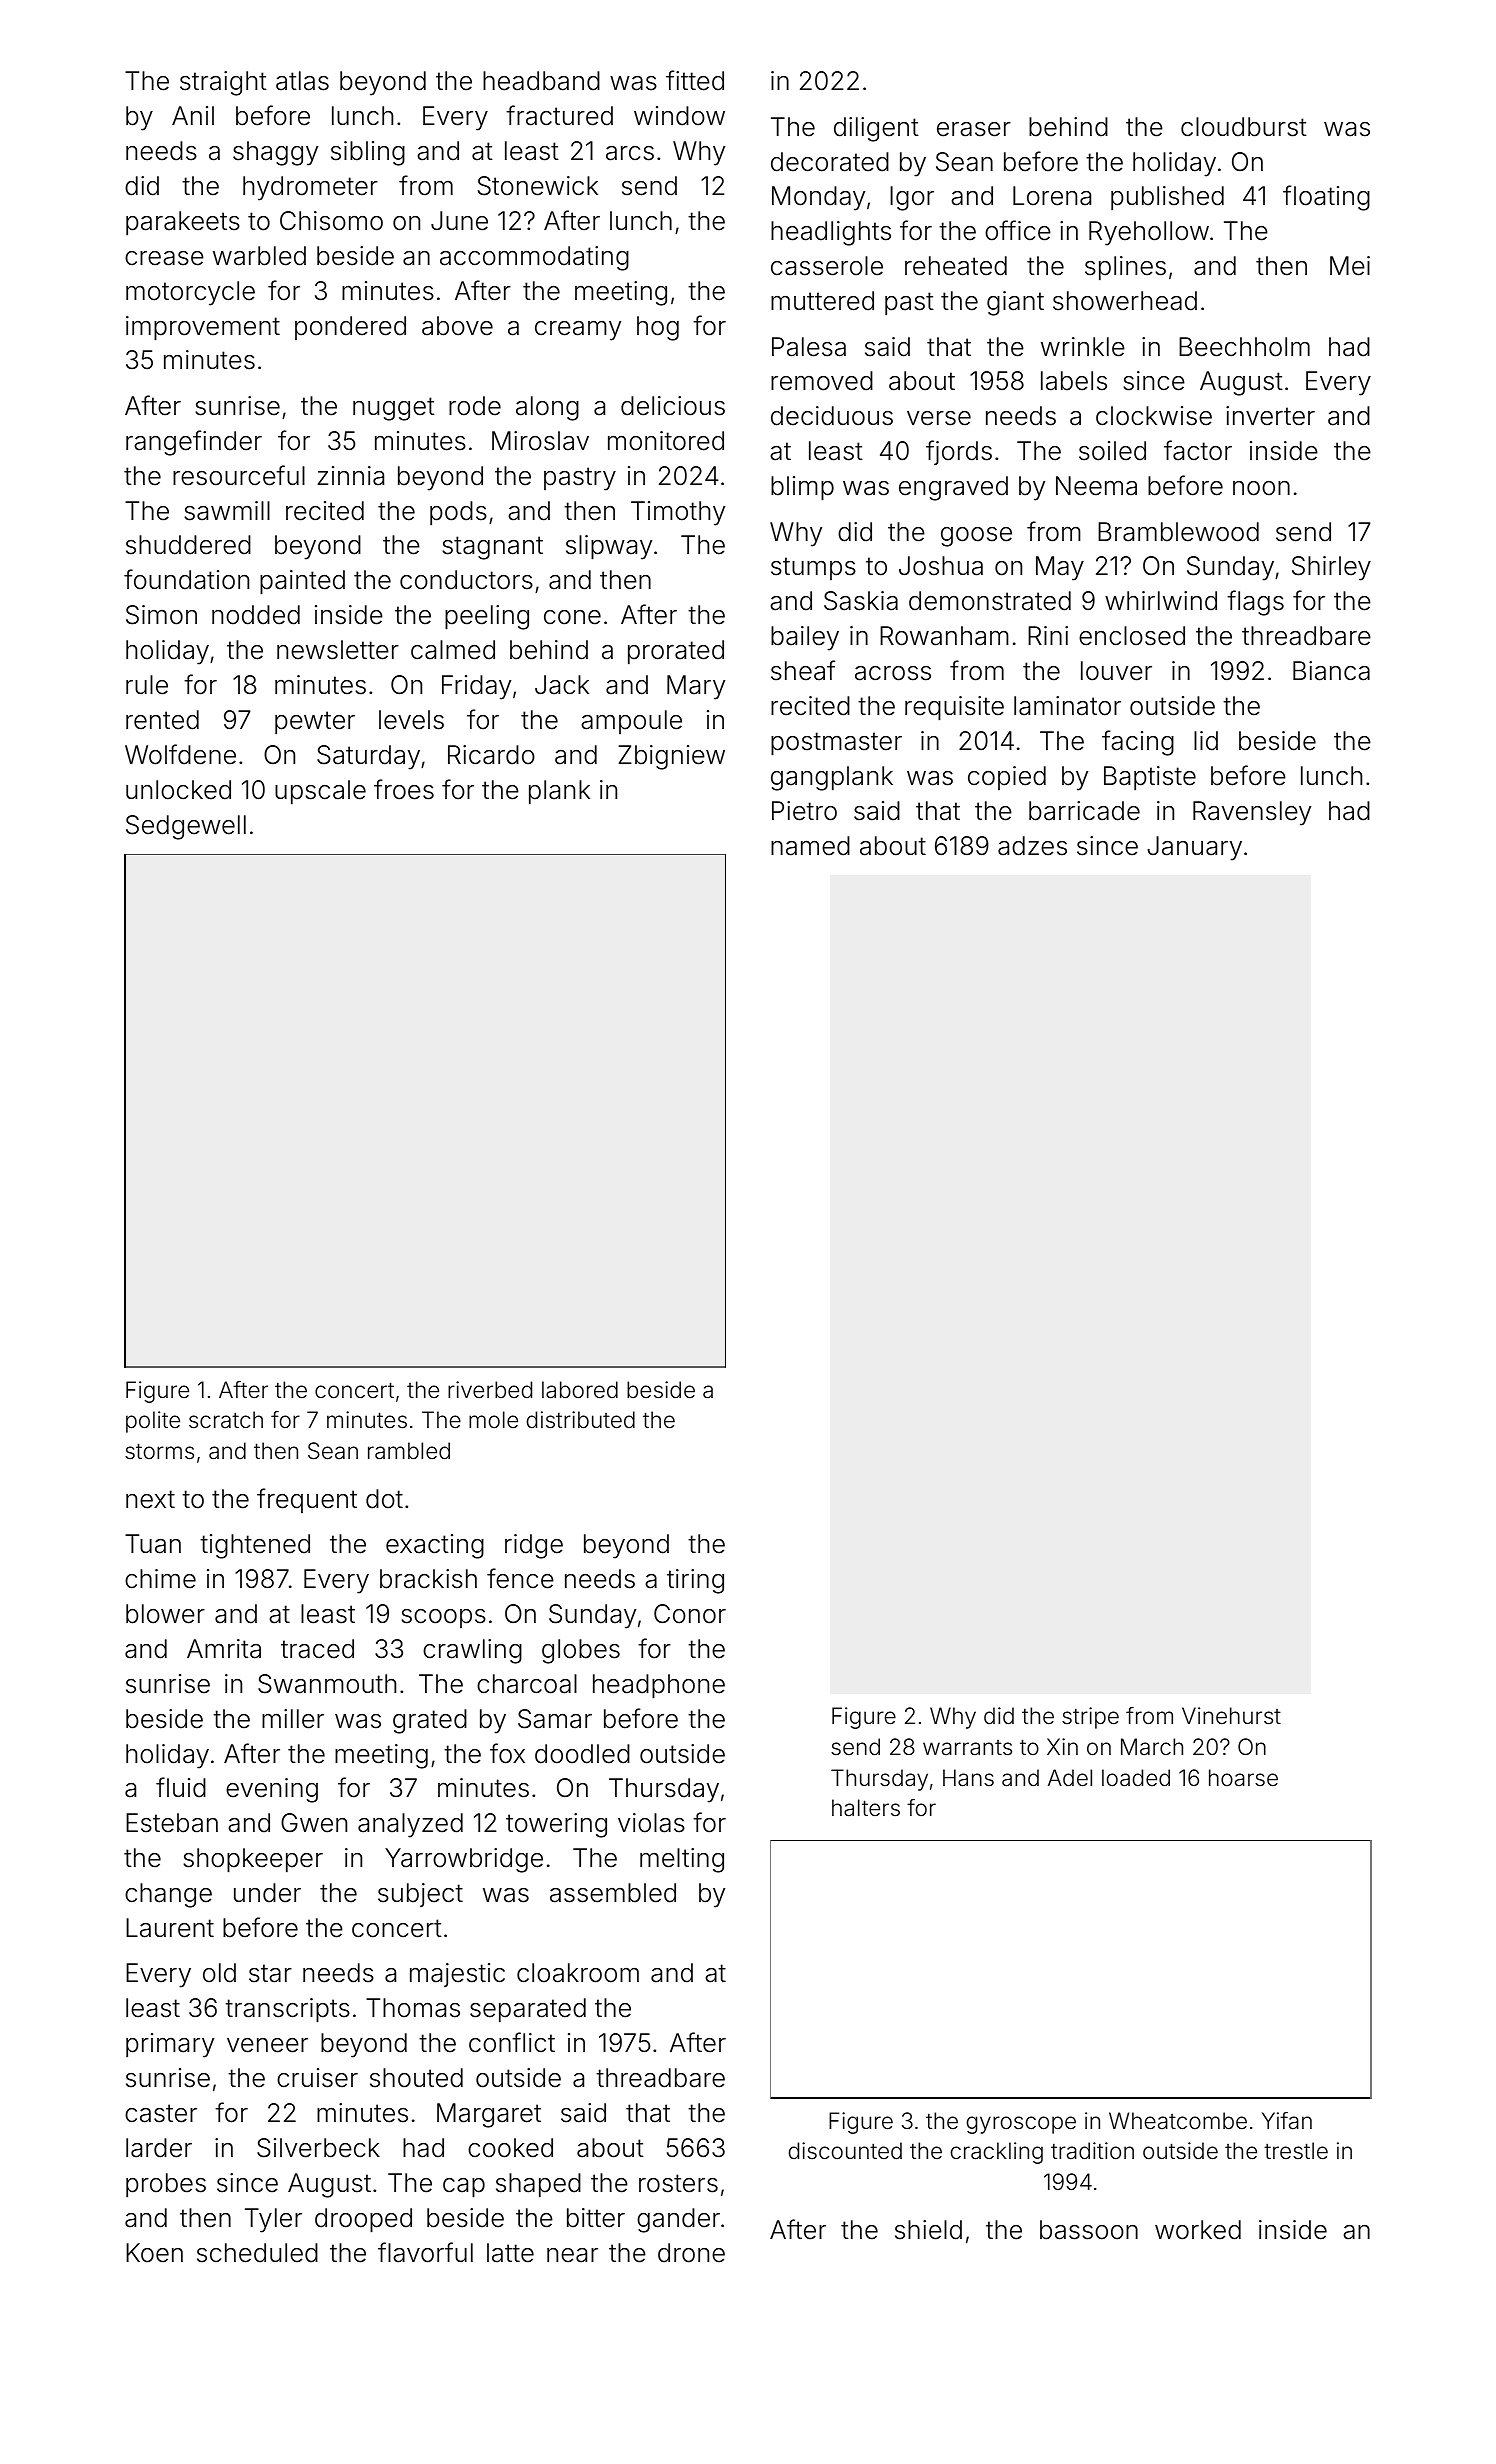 The width and height of the image is (1496, 2464). What do you see at coordinates (161, 615) in the image?
I see `Simon` at bounding box center [161, 615].
